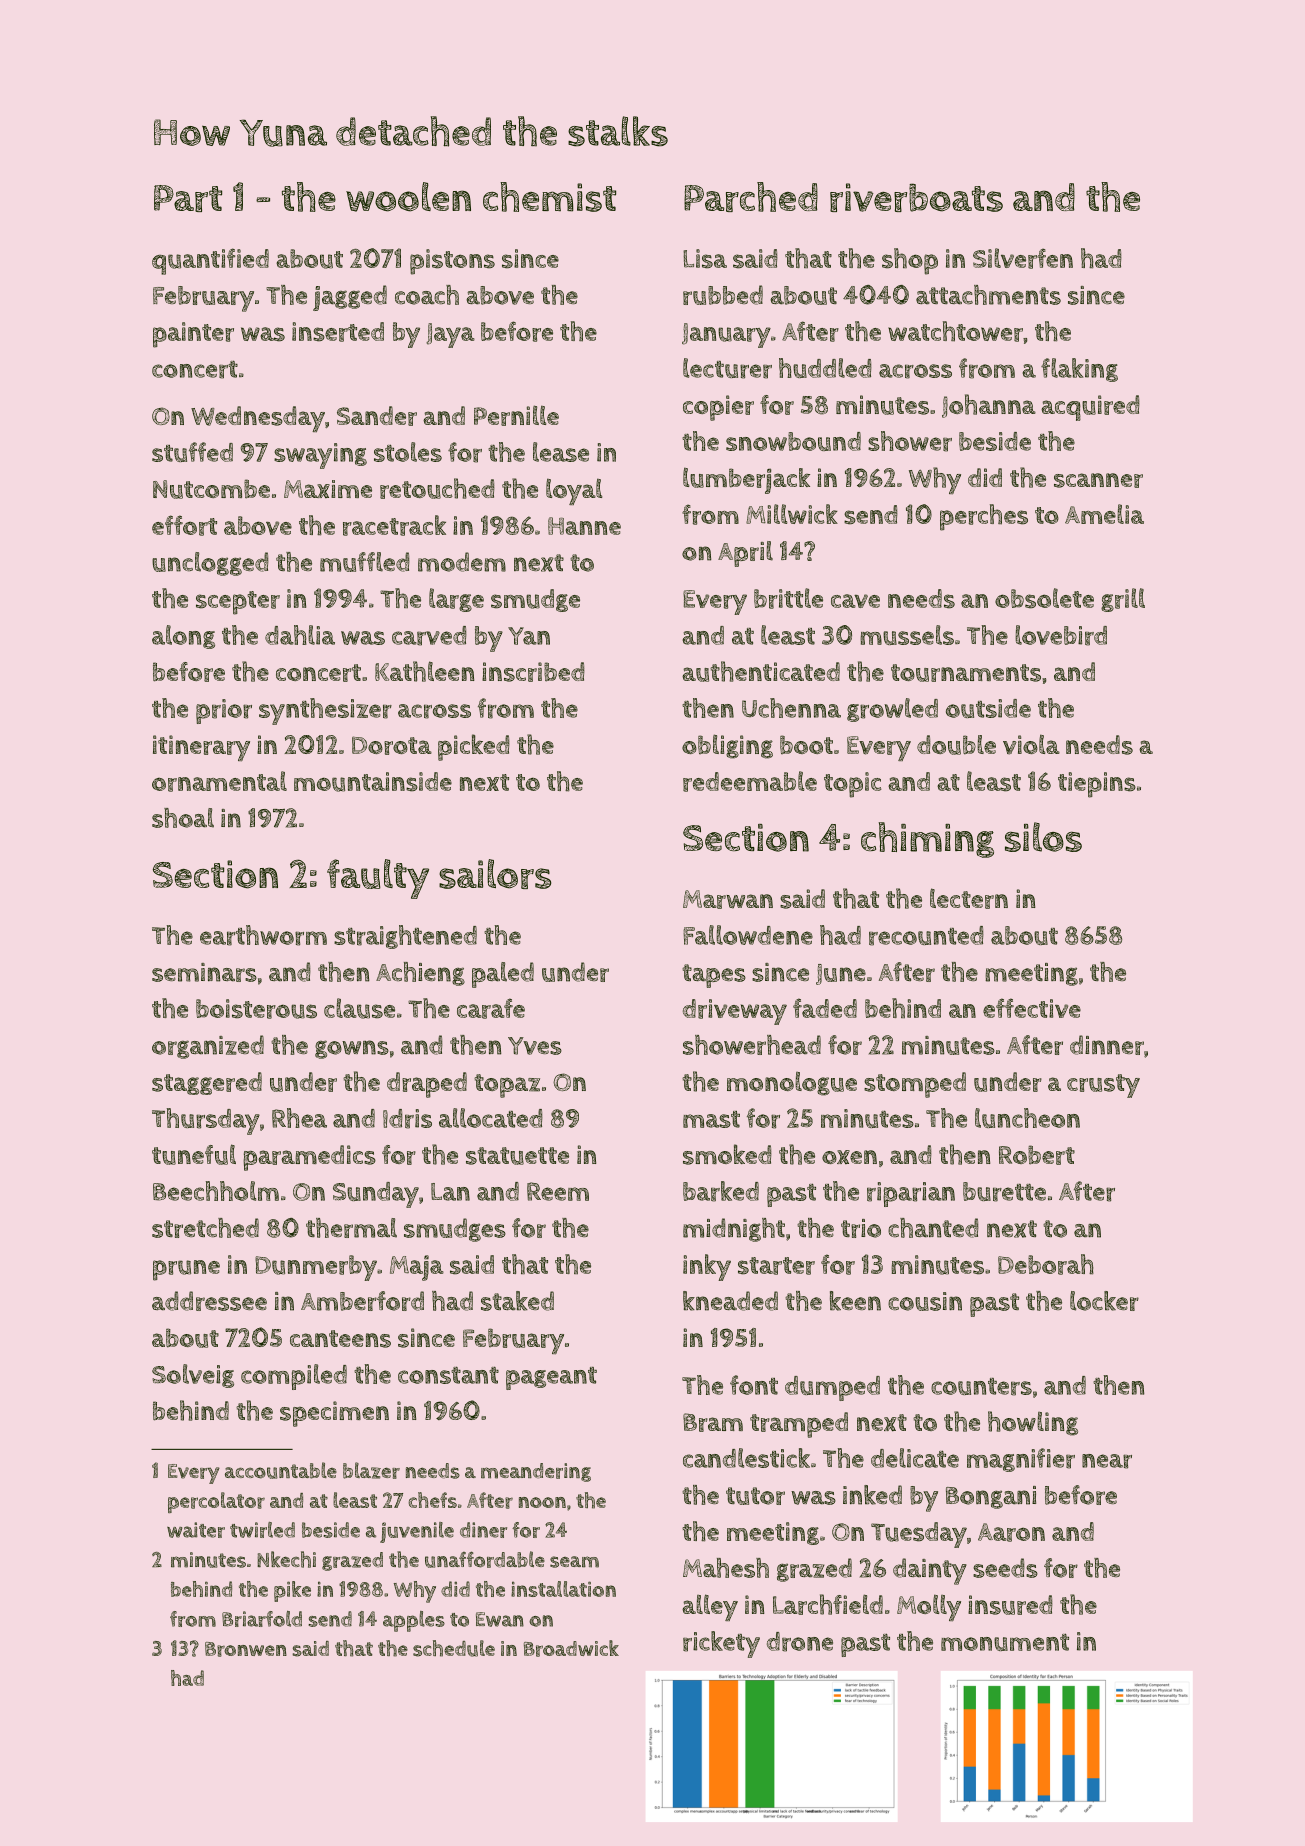 The image size is (1305, 1846). Describe the element at coordinates (1005, 1568) in the image. I see `seeds` at that location.
